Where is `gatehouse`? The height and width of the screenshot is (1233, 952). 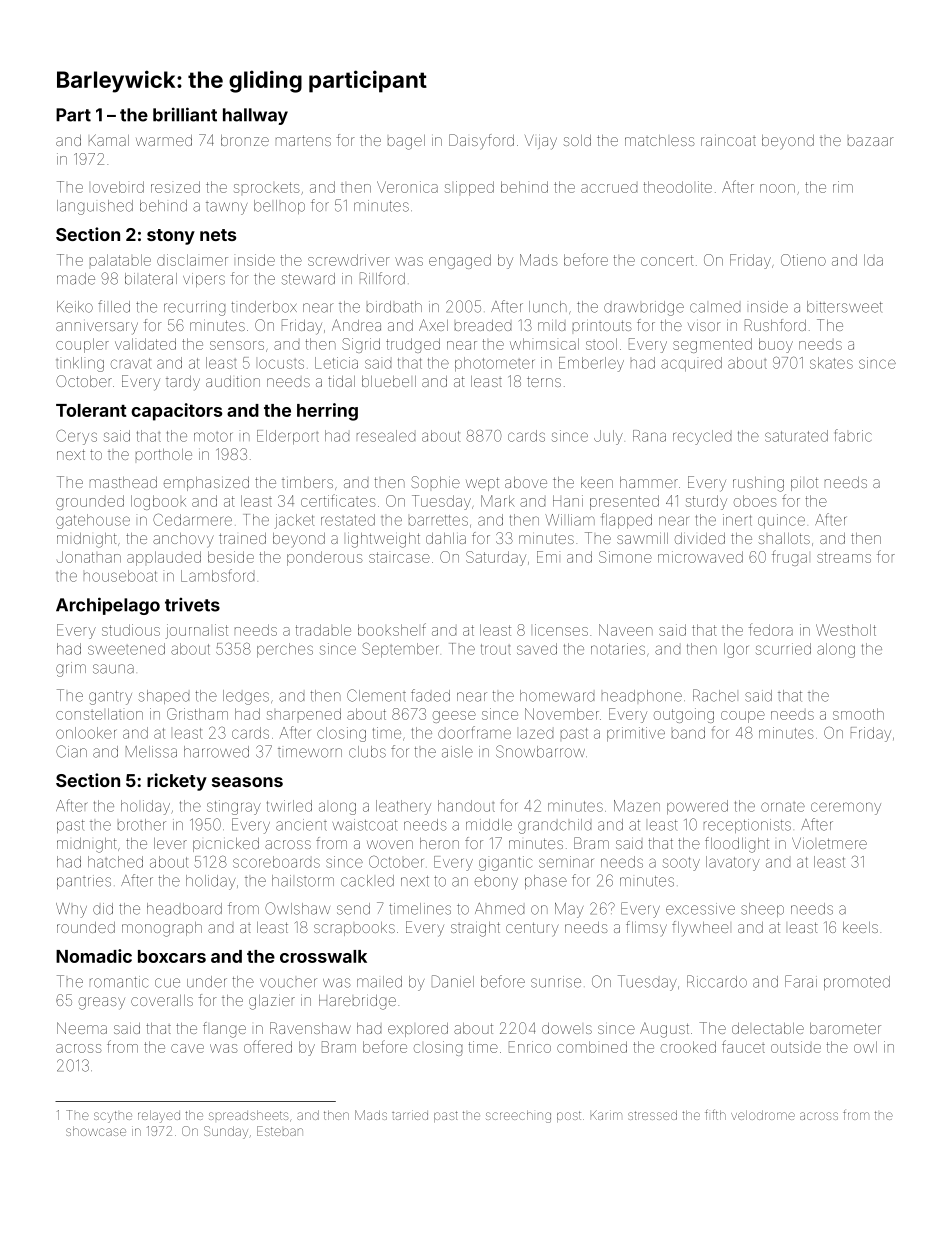
gatehouse is located at coordinates (93, 521).
